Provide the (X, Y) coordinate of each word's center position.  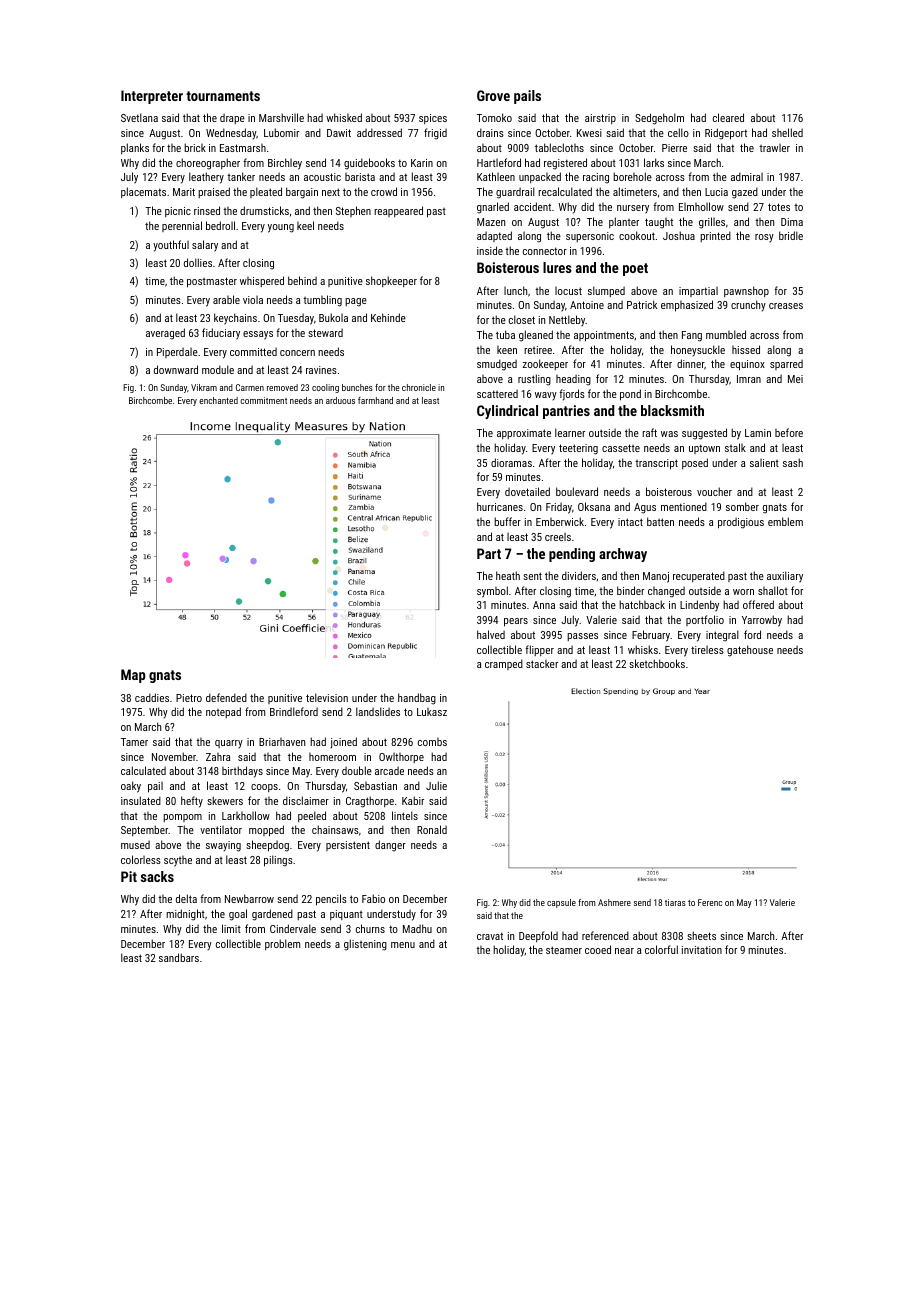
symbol (492, 592)
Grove (493, 95)
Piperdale (177, 352)
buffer (507, 521)
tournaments (223, 96)
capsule (561, 903)
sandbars (179, 957)
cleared (728, 117)
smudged (497, 365)
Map (133, 676)
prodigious (741, 523)
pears (516, 622)
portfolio (705, 620)
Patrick (642, 304)
